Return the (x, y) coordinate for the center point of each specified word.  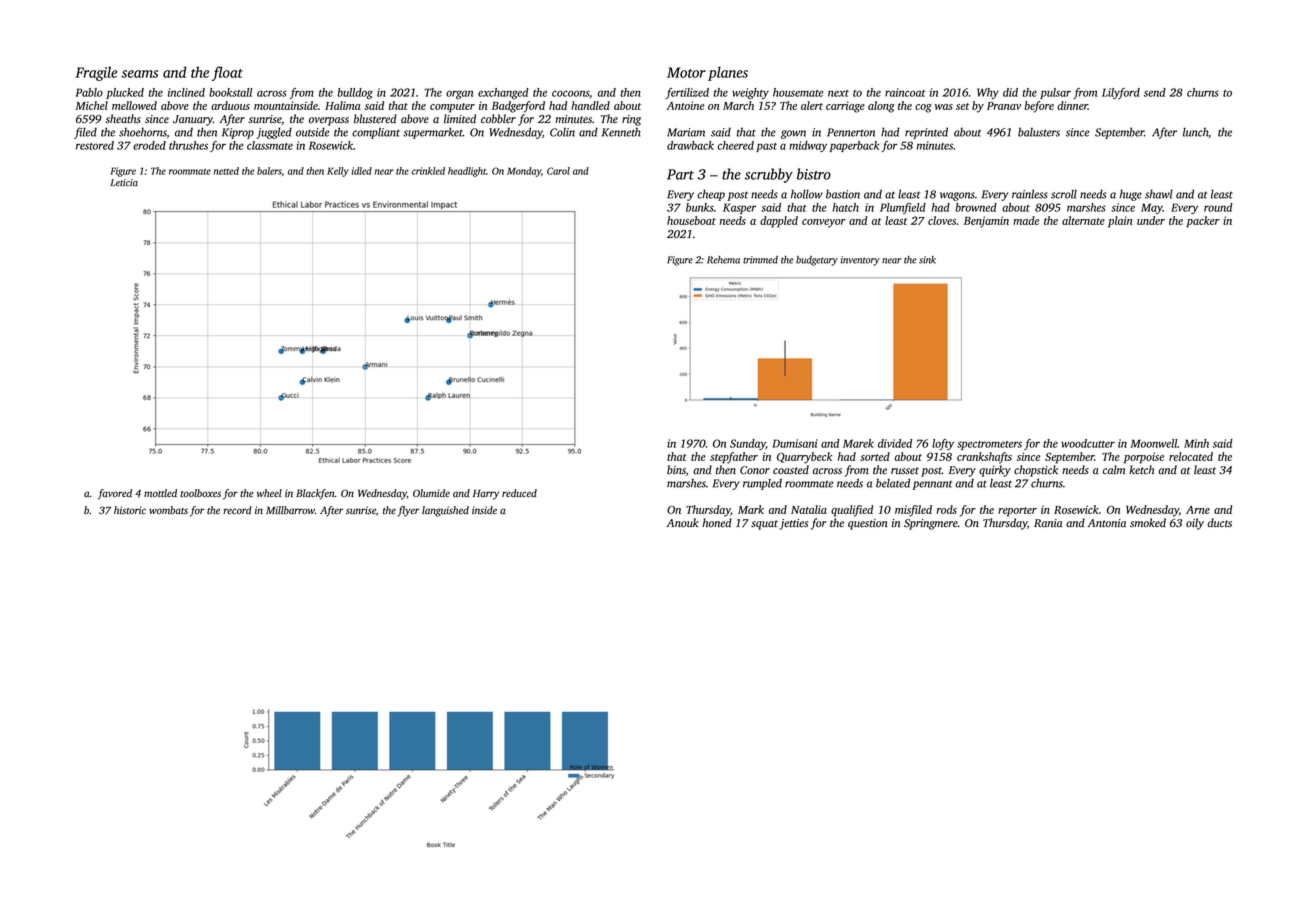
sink (927, 260)
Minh (1196, 443)
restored (95, 145)
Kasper (739, 208)
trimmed (760, 260)
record (237, 510)
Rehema (723, 260)
